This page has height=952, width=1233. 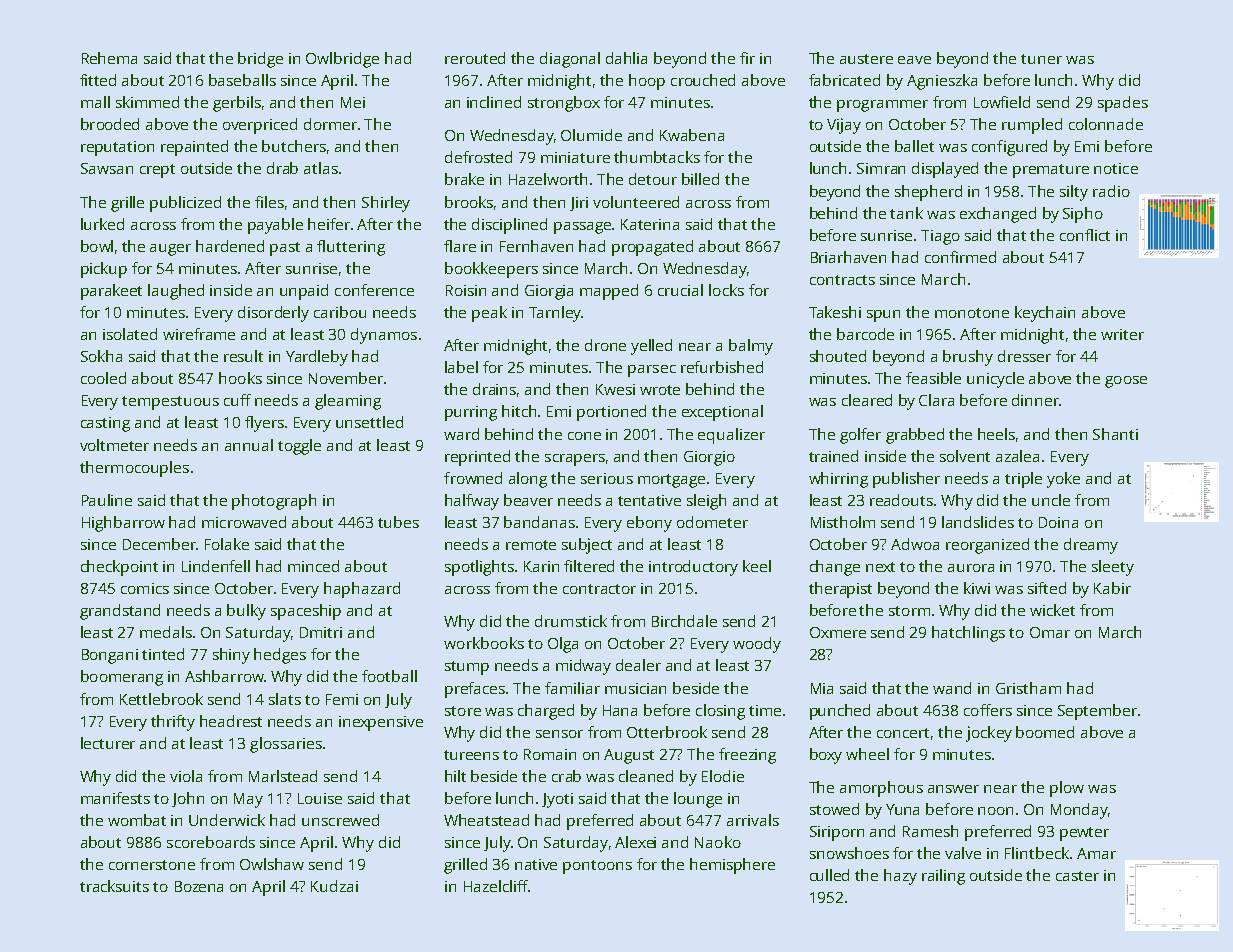 I want to click on wheel, so click(x=867, y=754).
